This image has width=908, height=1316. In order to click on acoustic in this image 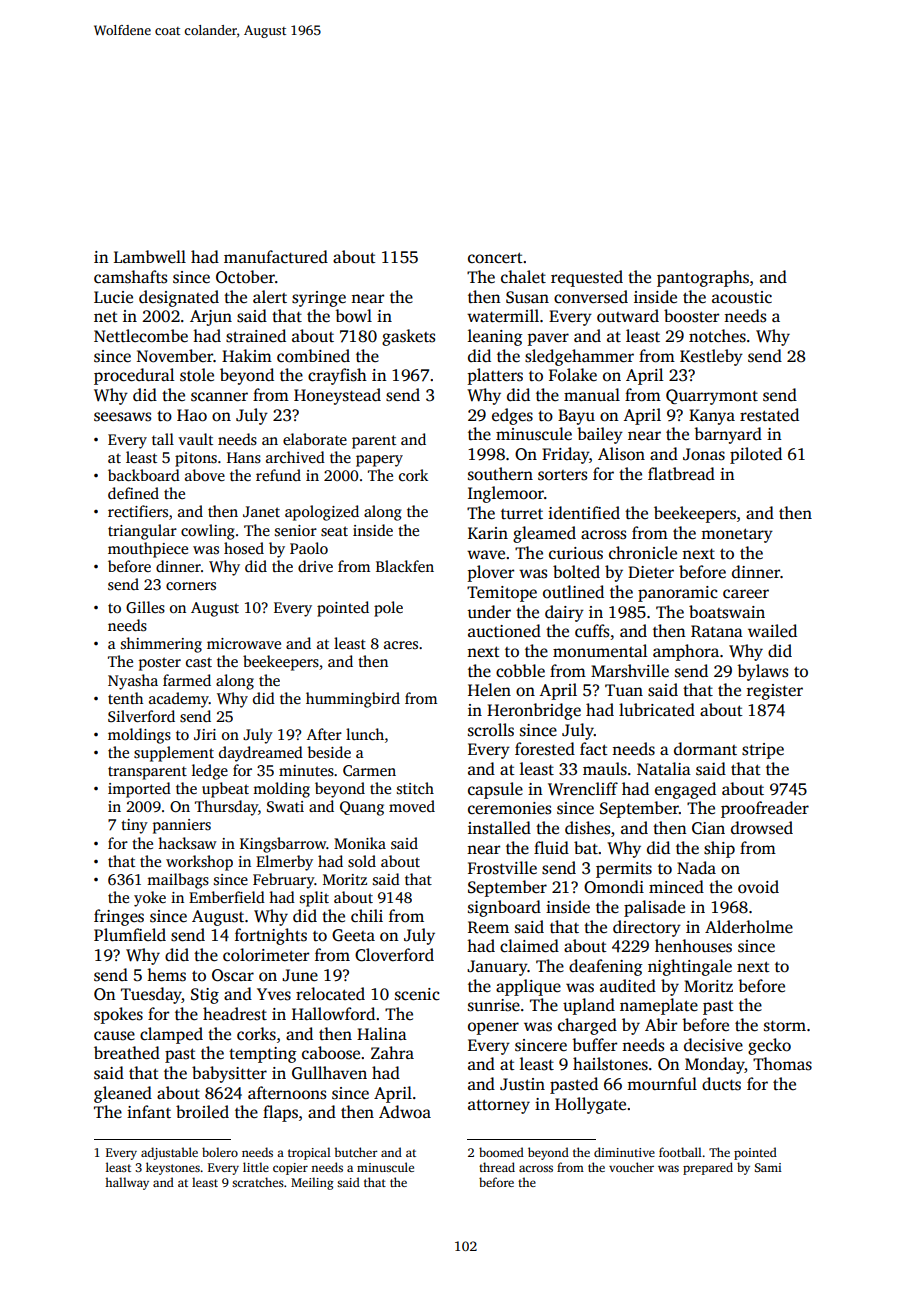, I will do `click(742, 297)`.
